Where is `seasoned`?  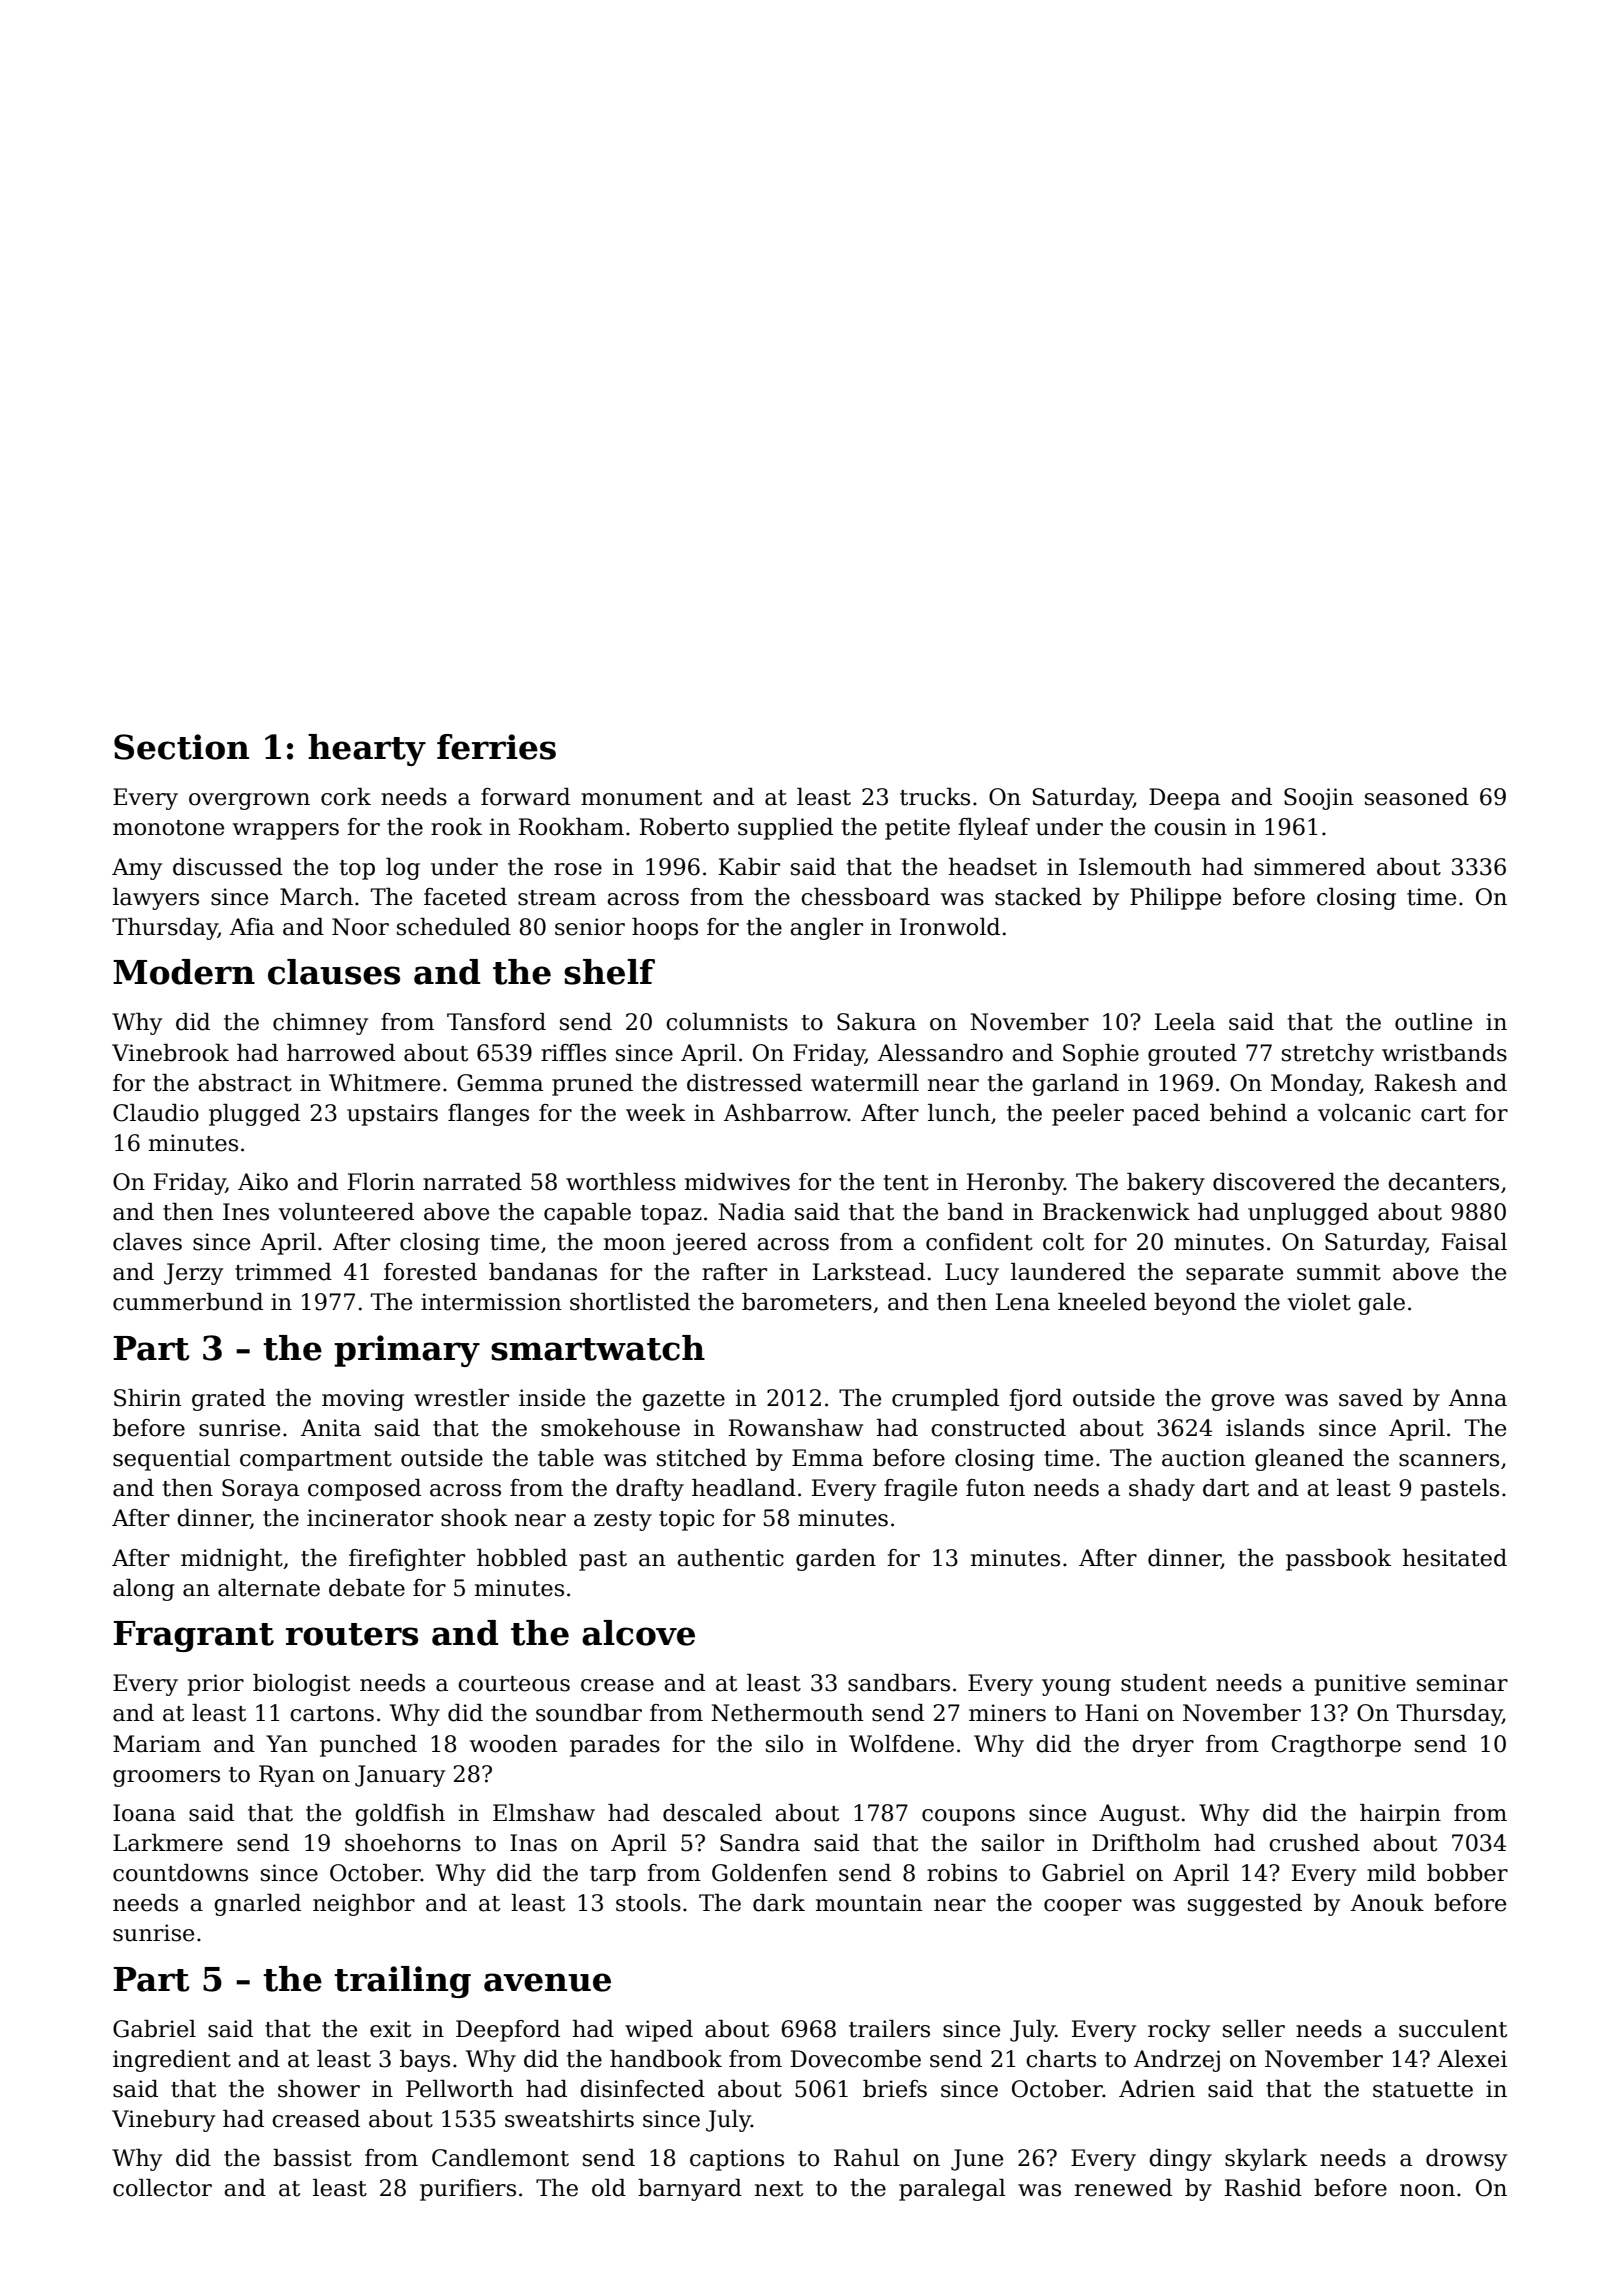 seasoned is located at coordinates (1417, 797).
